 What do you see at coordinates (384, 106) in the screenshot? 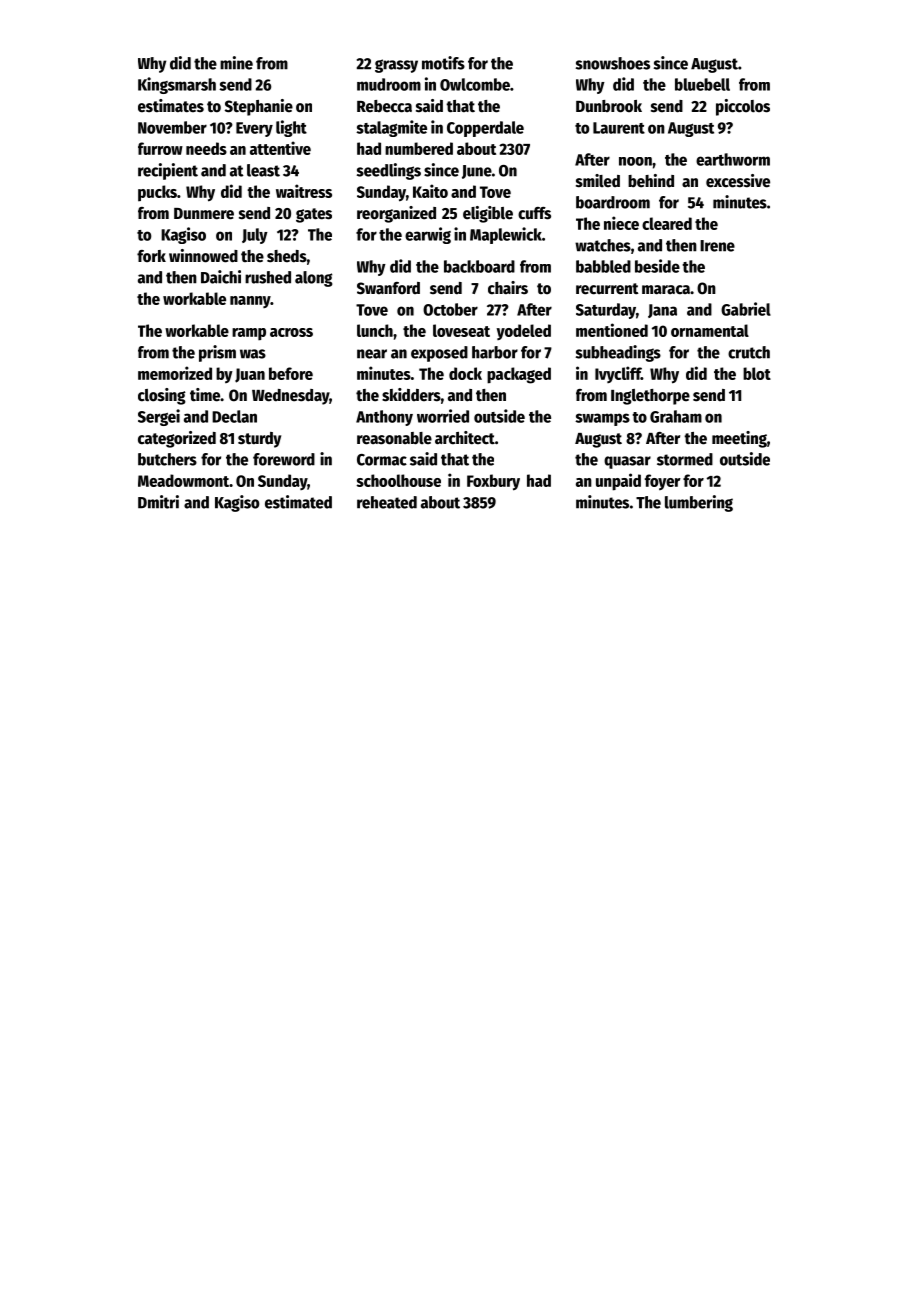
I see `Rebecca` at bounding box center [384, 106].
